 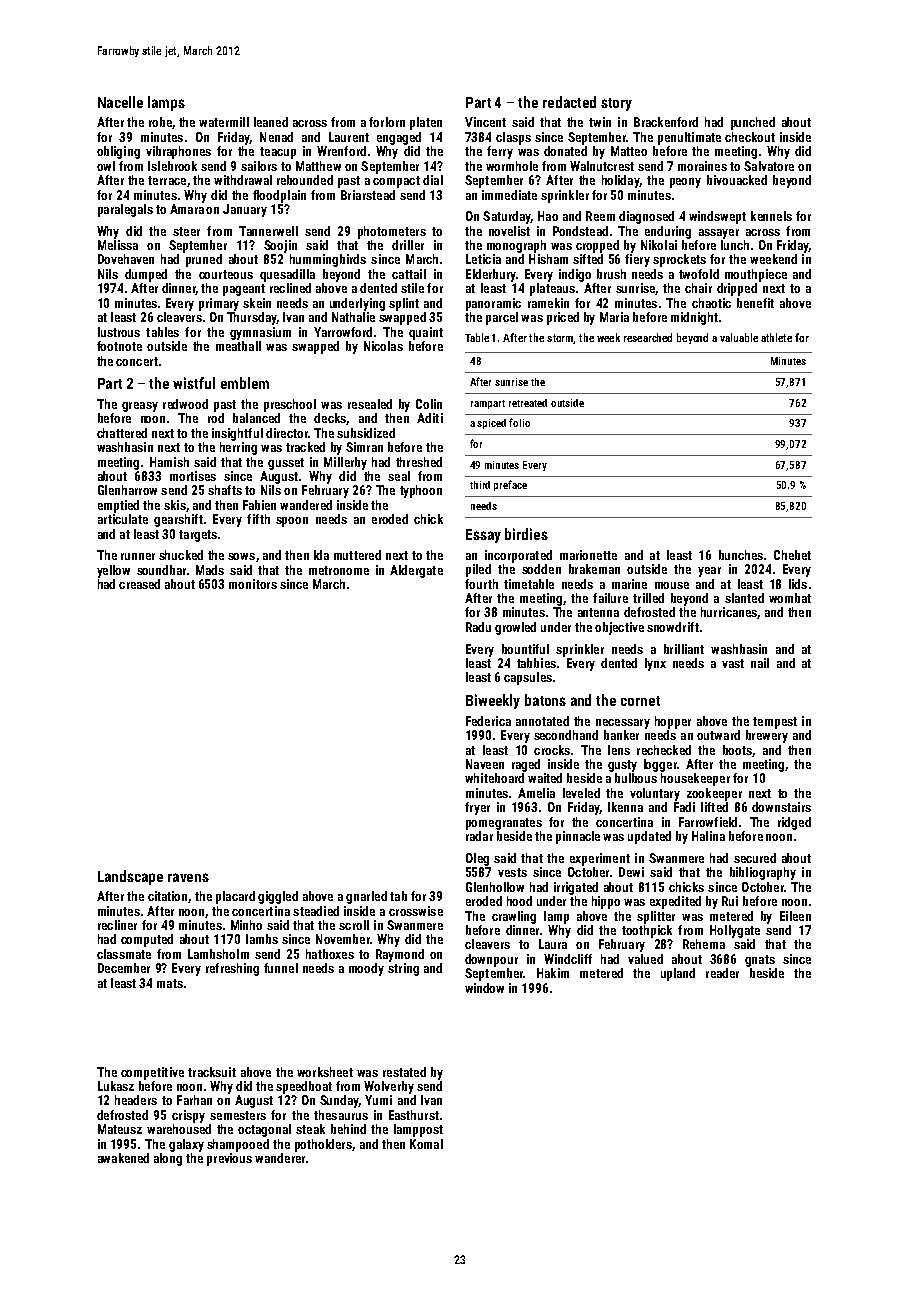 I want to click on Brackenford, so click(x=666, y=122).
